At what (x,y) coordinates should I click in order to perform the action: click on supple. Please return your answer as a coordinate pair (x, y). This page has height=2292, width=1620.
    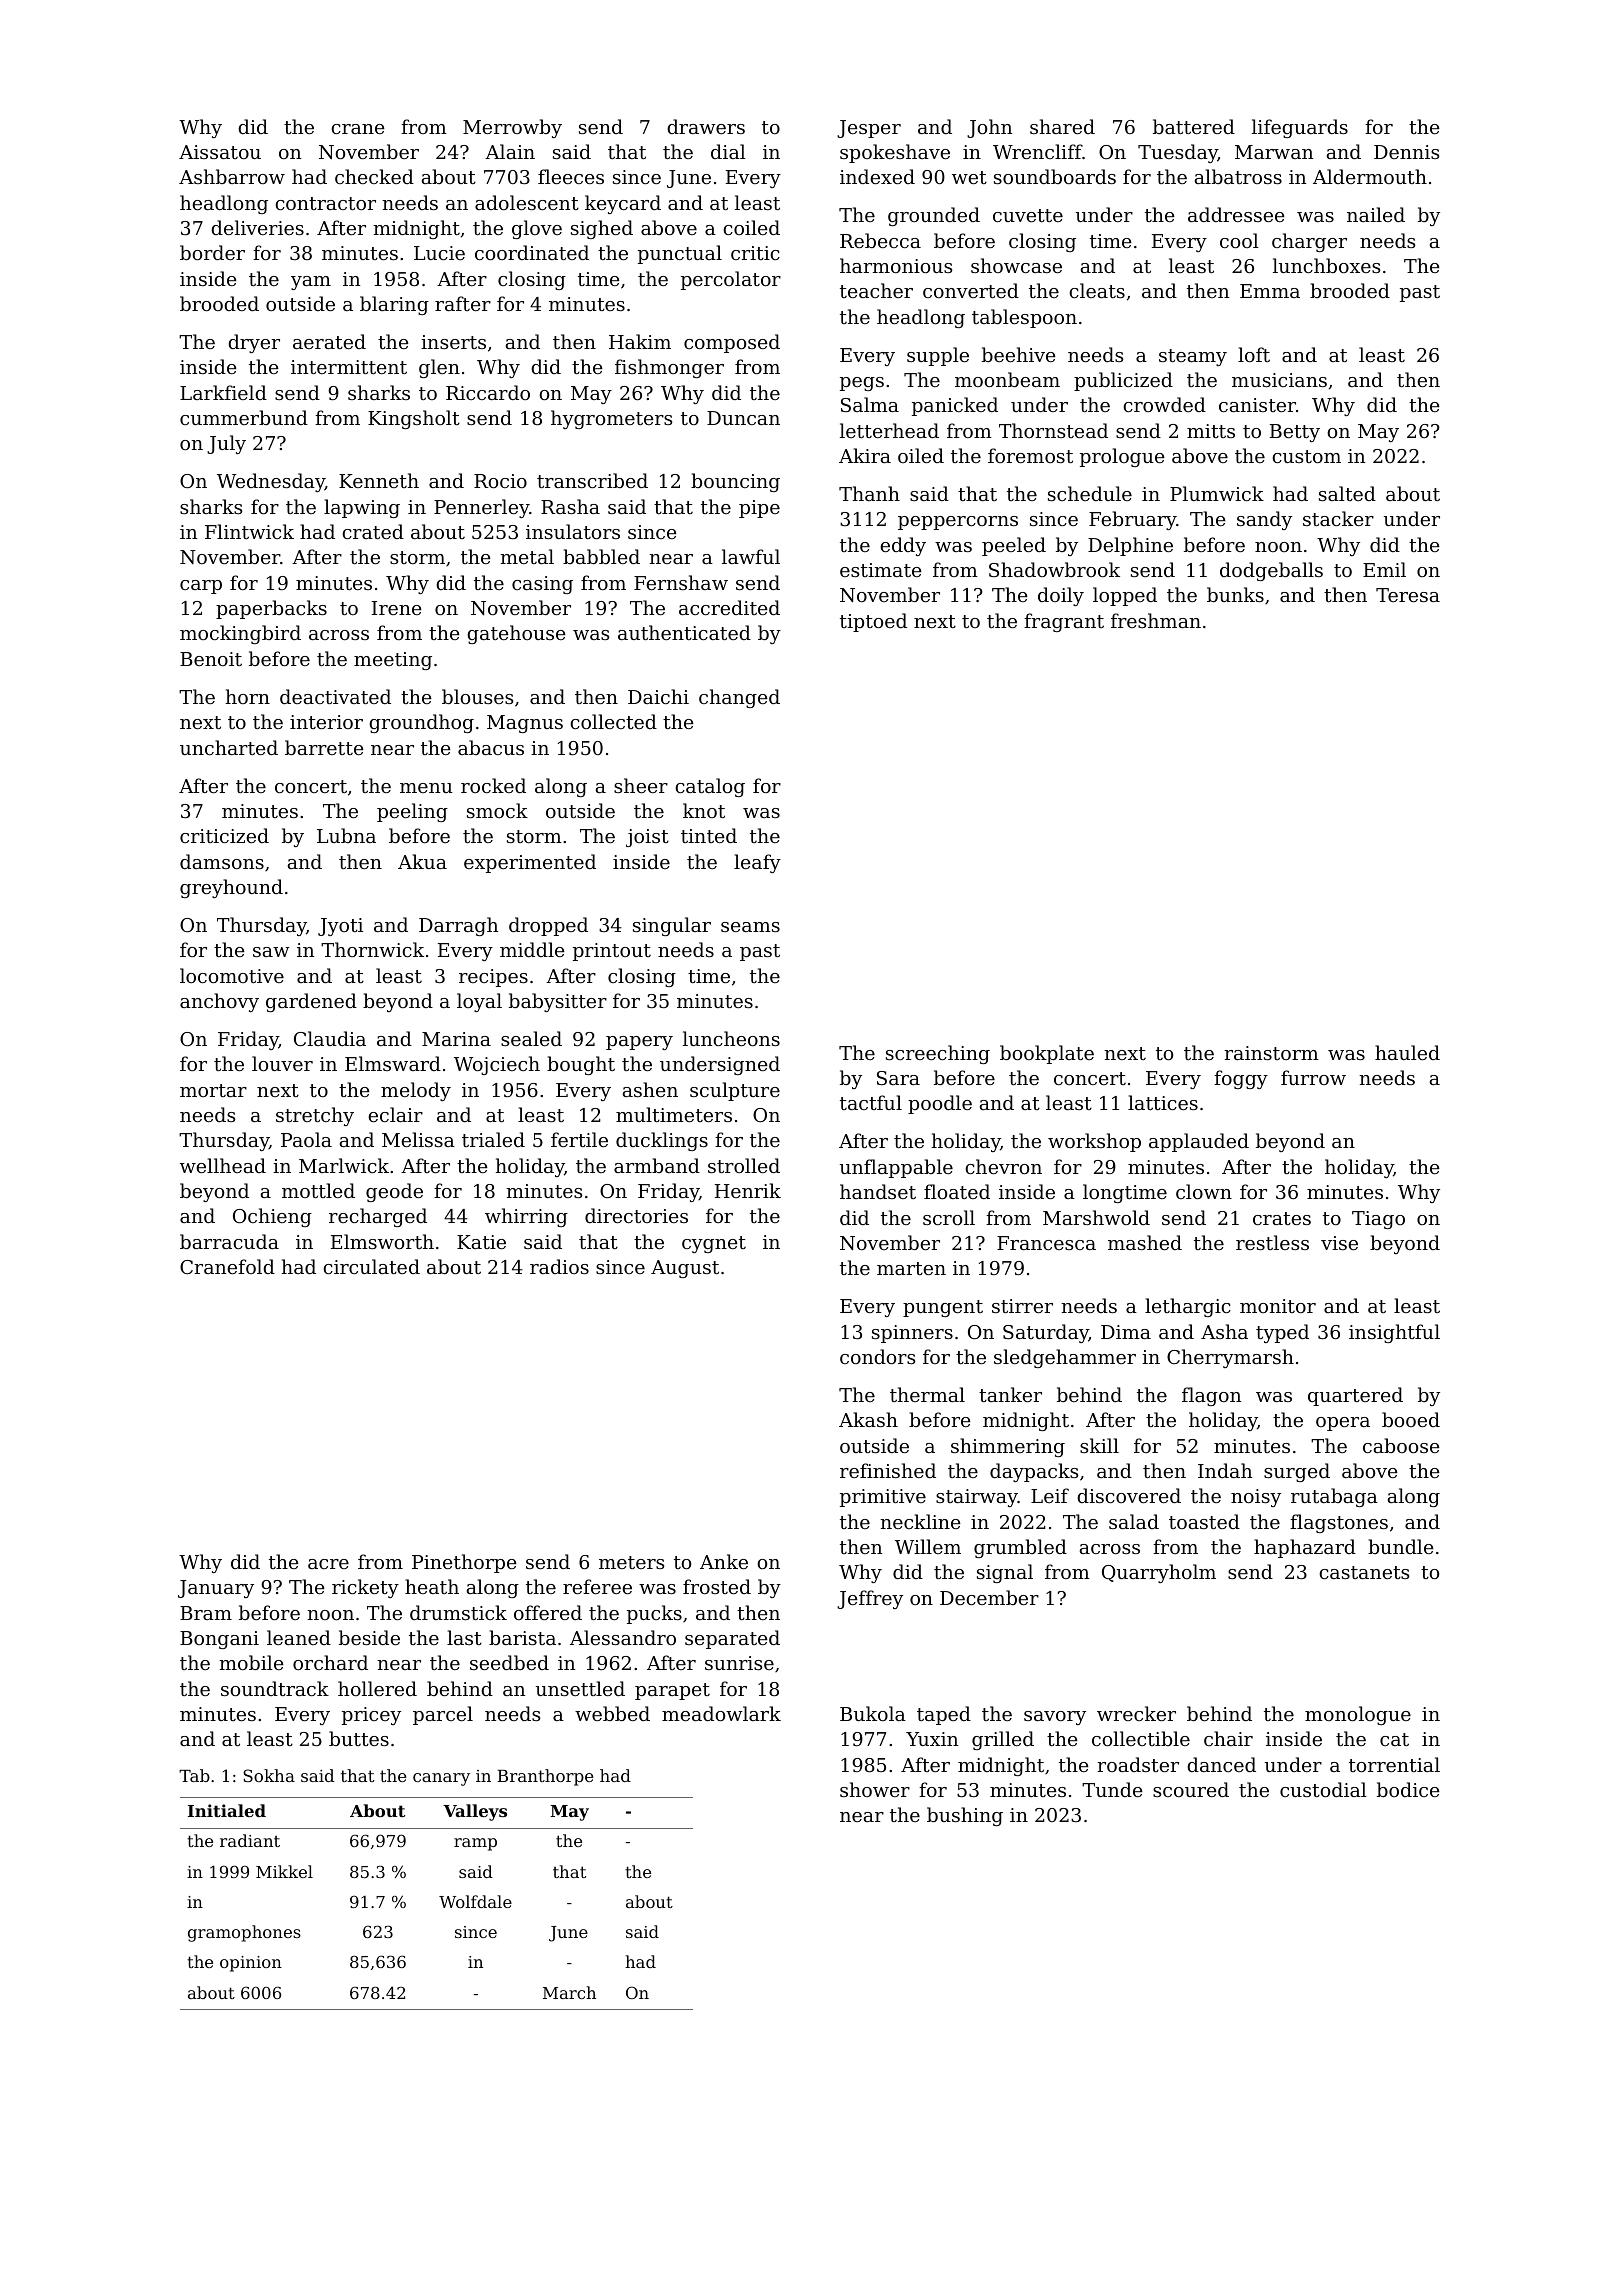
    Looking at the image, I should click on (938, 356).
